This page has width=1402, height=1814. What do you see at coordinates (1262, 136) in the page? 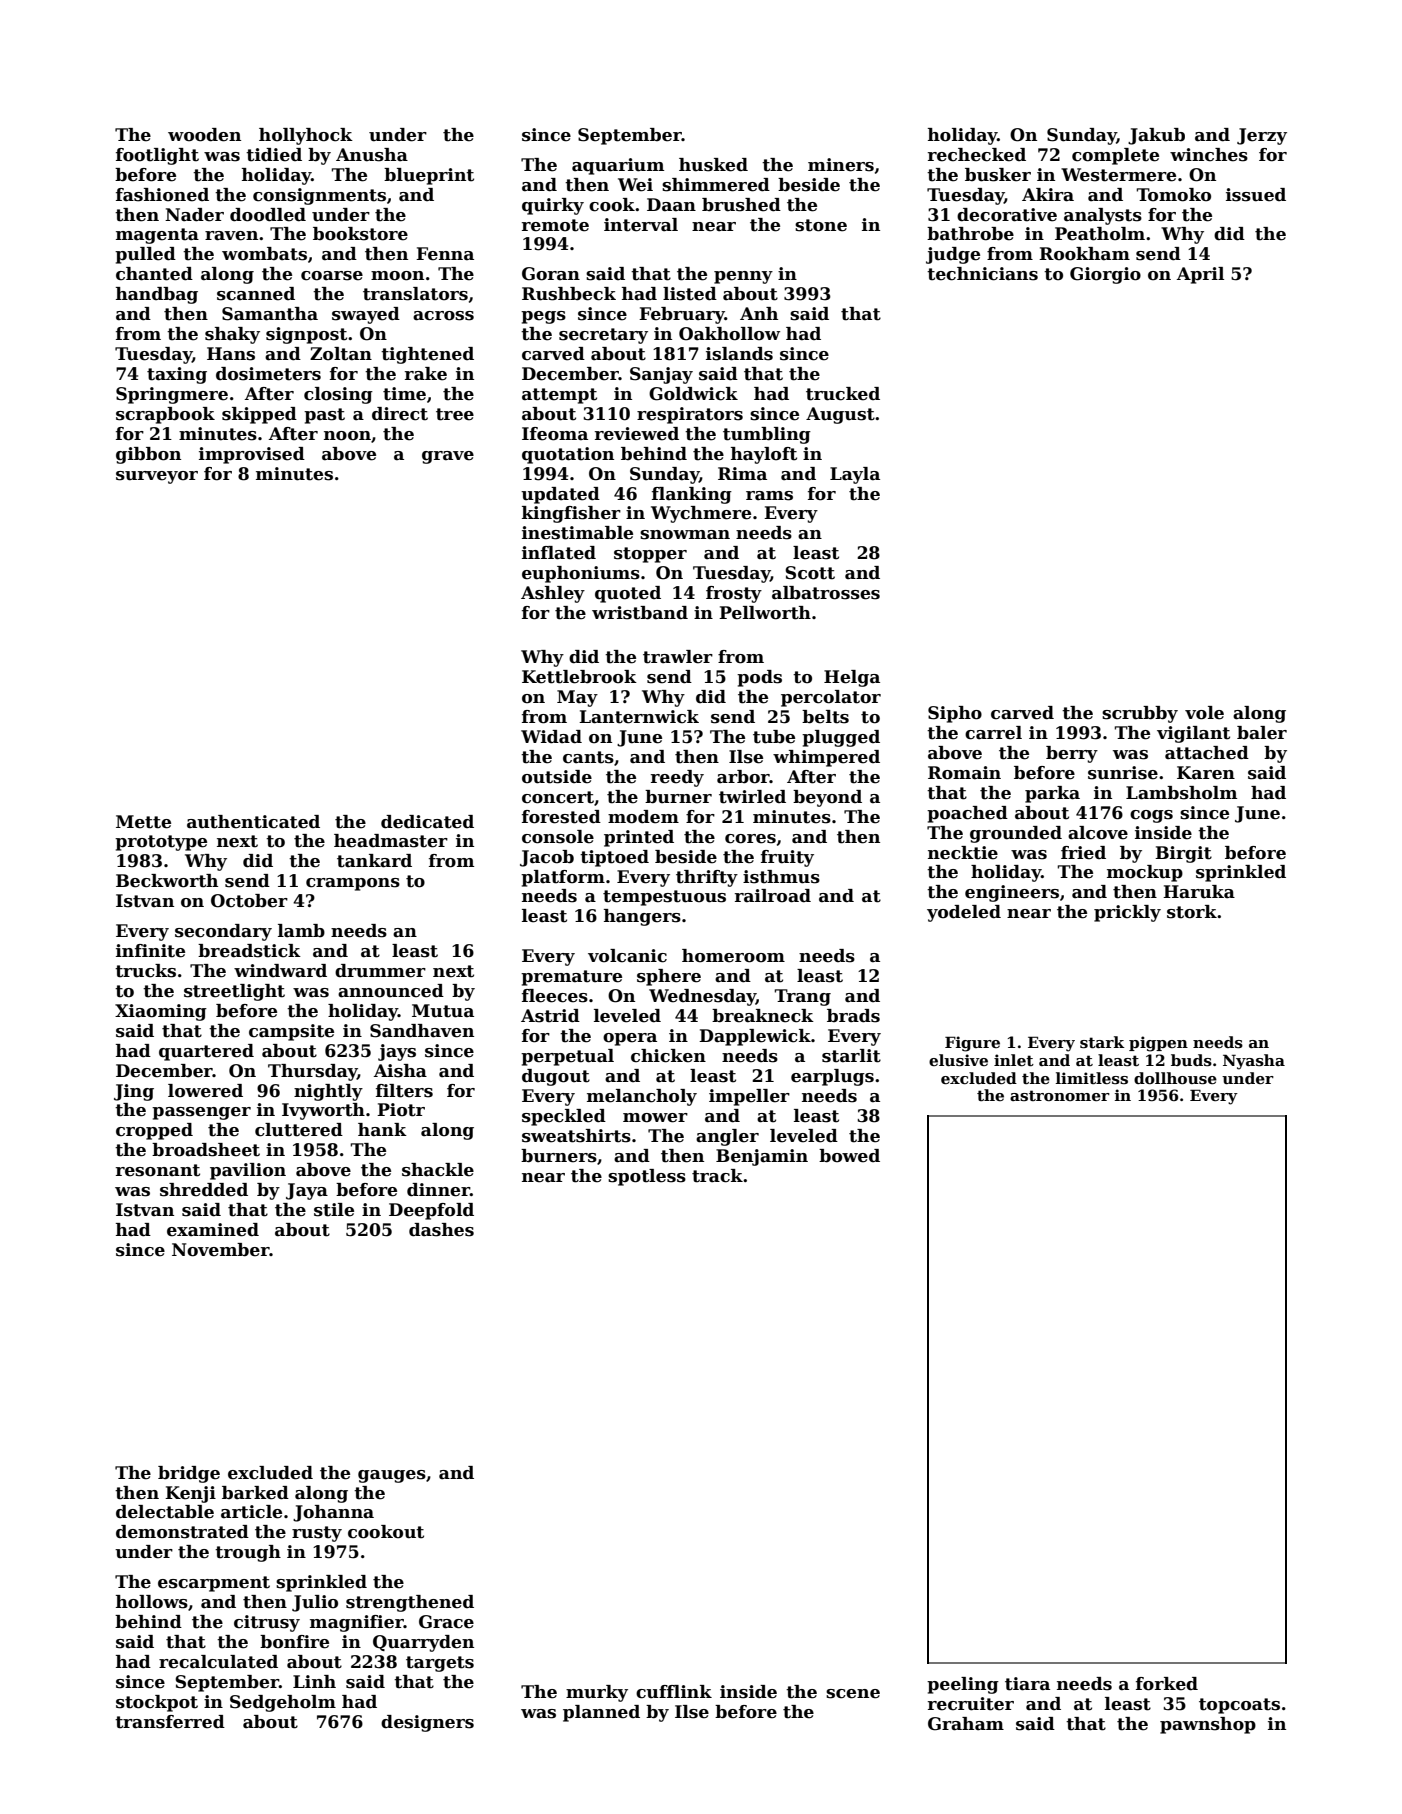
I see `Jerzy` at bounding box center [1262, 136].
